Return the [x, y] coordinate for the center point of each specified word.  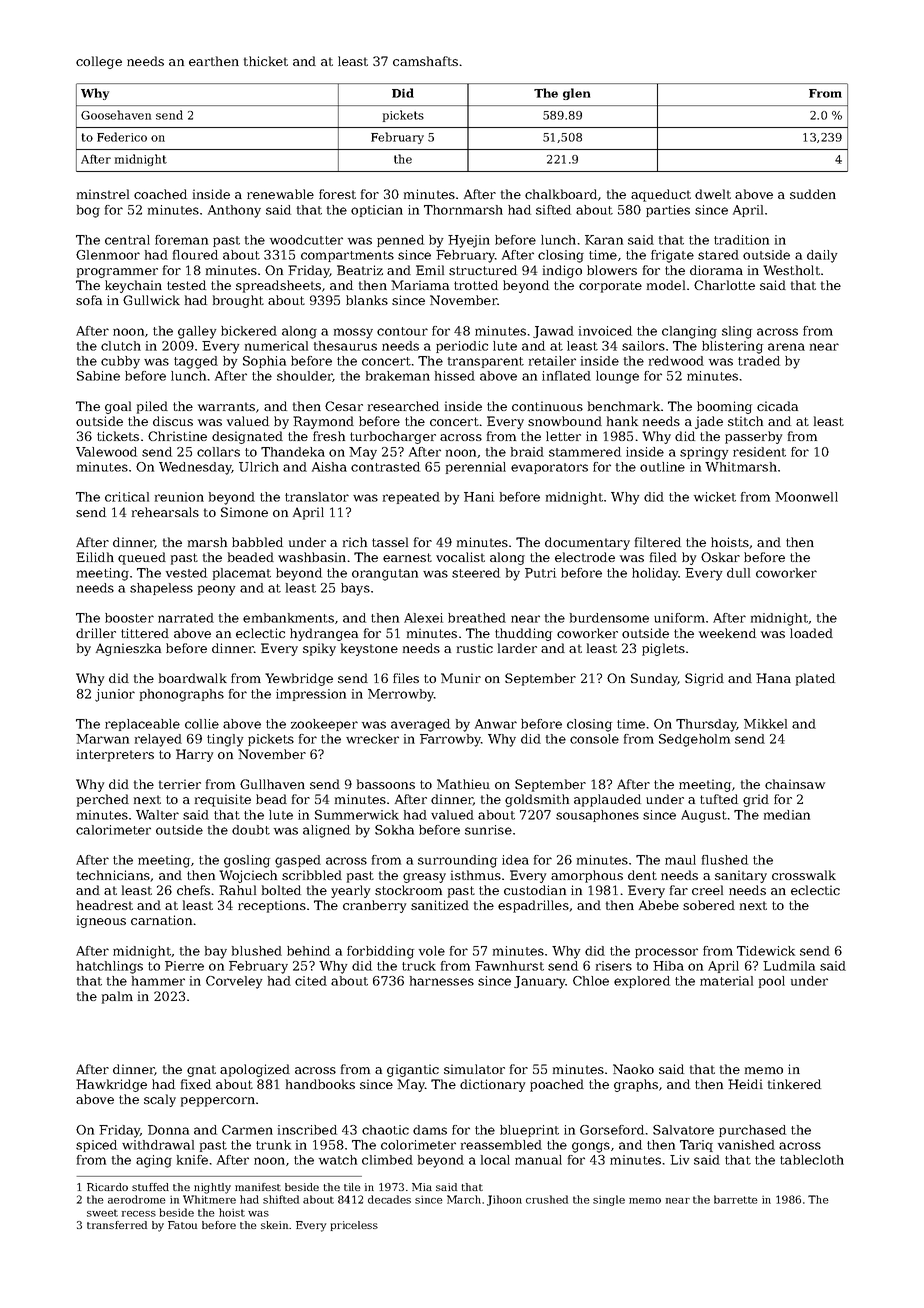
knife [192, 1160]
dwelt [713, 194]
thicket [266, 61]
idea [515, 860]
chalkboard [561, 194]
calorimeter [113, 830]
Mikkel [765, 724]
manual [538, 1160]
